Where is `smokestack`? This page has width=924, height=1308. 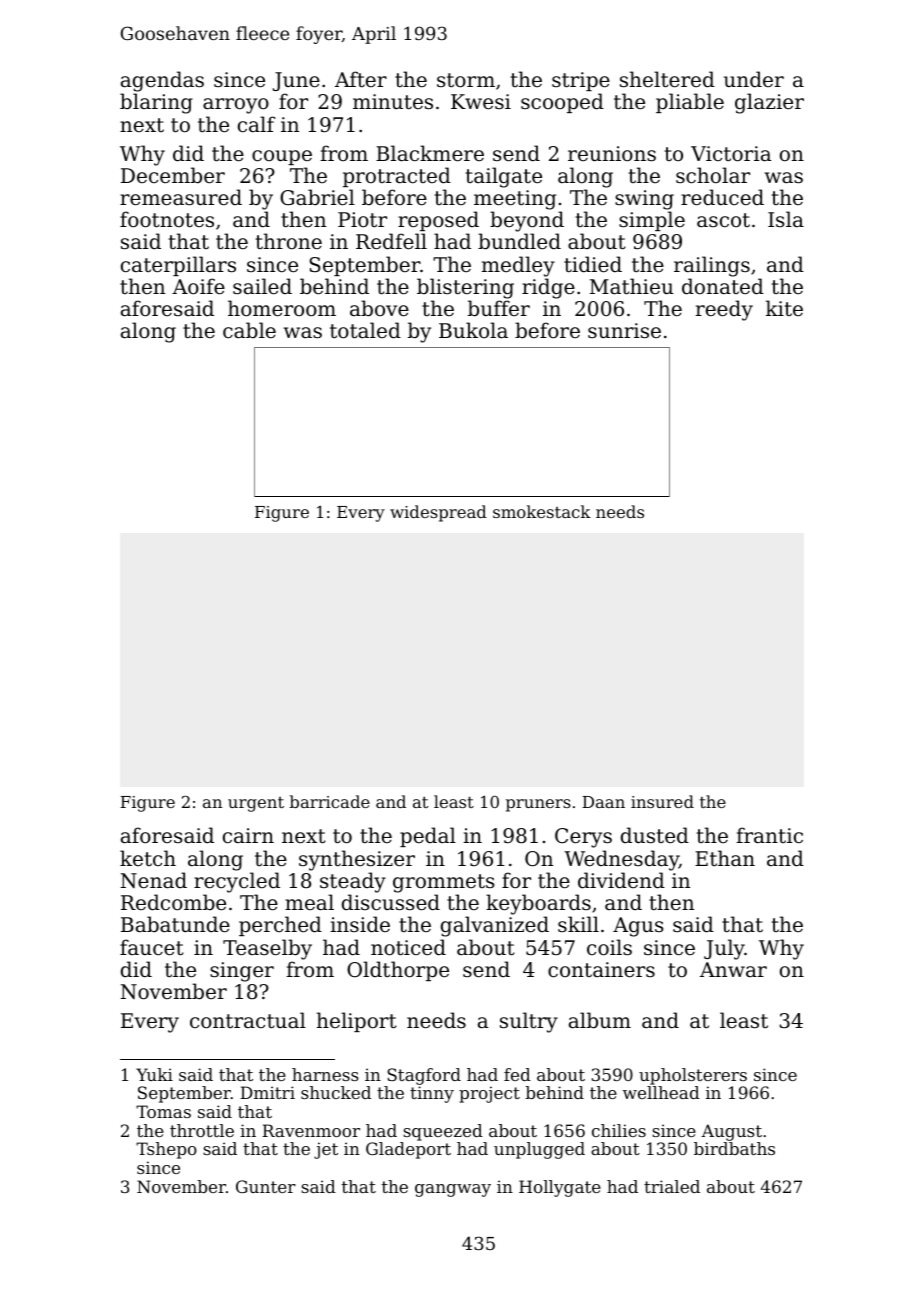
smokestack is located at coordinates (542, 511).
